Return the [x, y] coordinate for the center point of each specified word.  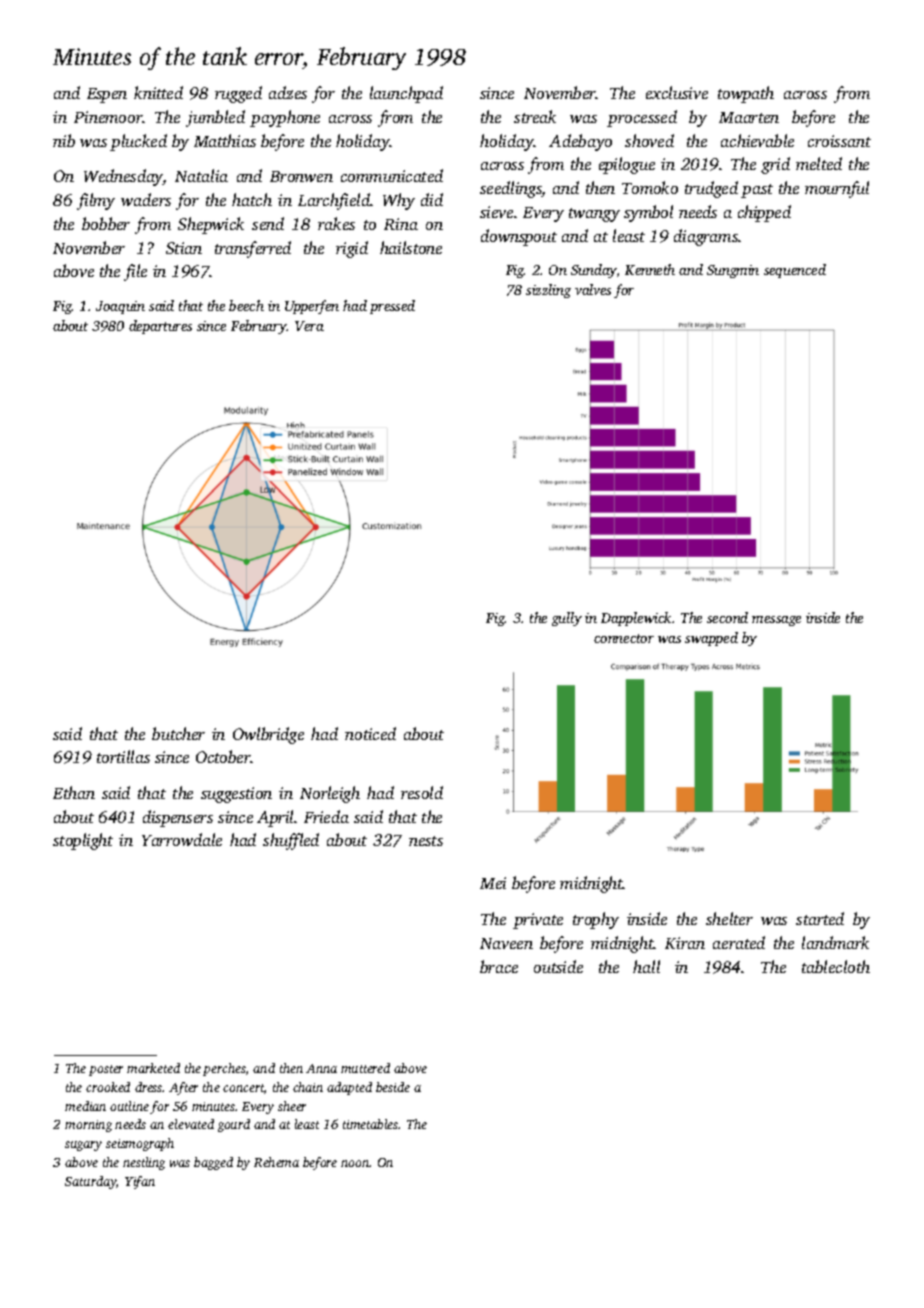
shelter [729, 918]
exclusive [677, 92]
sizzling [548, 291]
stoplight [83, 841]
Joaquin [120, 307]
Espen [107, 95]
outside [558, 966]
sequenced [795, 271]
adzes [288, 92]
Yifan [140, 1182]
